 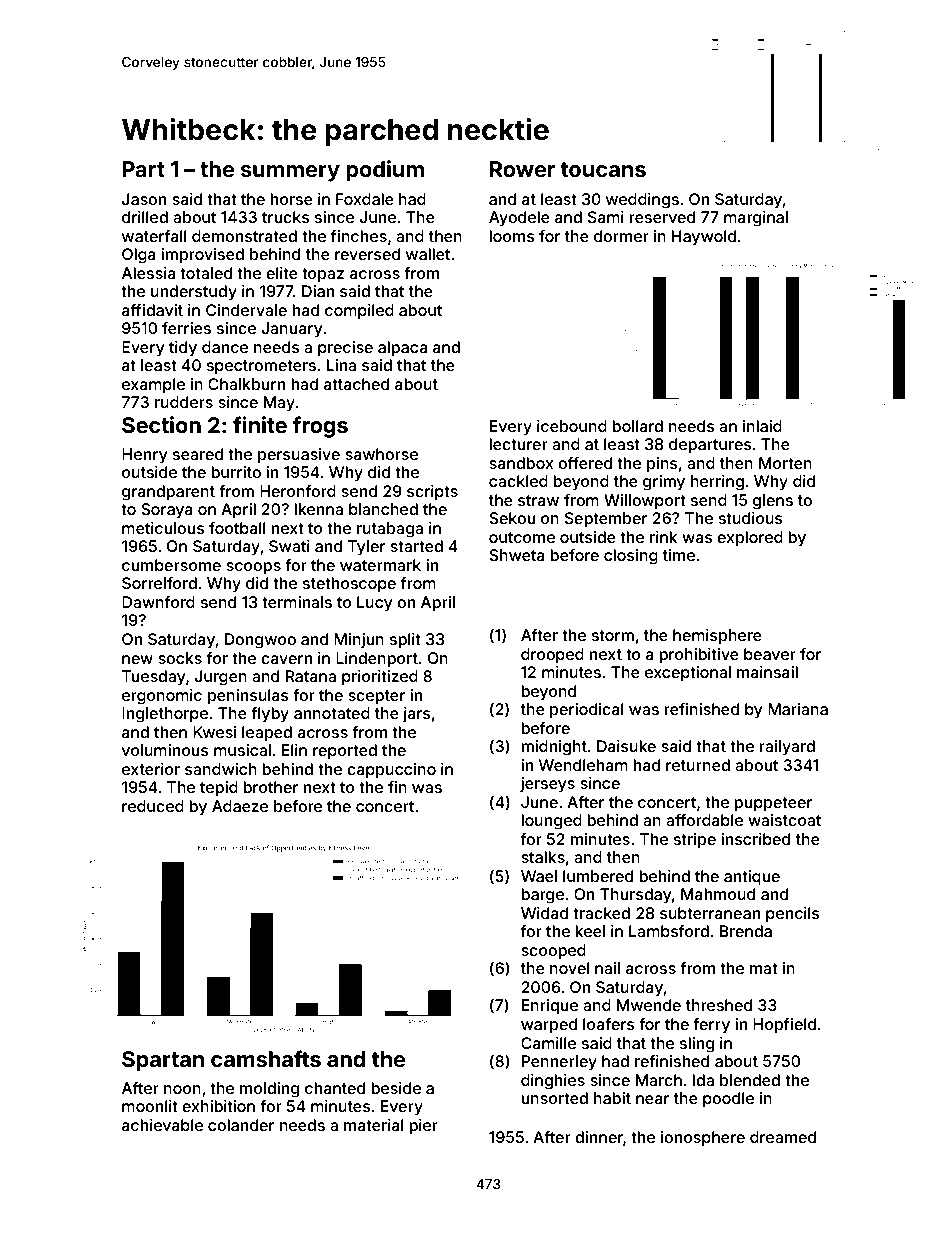 What do you see at coordinates (552, 656) in the image?
I see `drooped` at bounding box center [552, 656].
